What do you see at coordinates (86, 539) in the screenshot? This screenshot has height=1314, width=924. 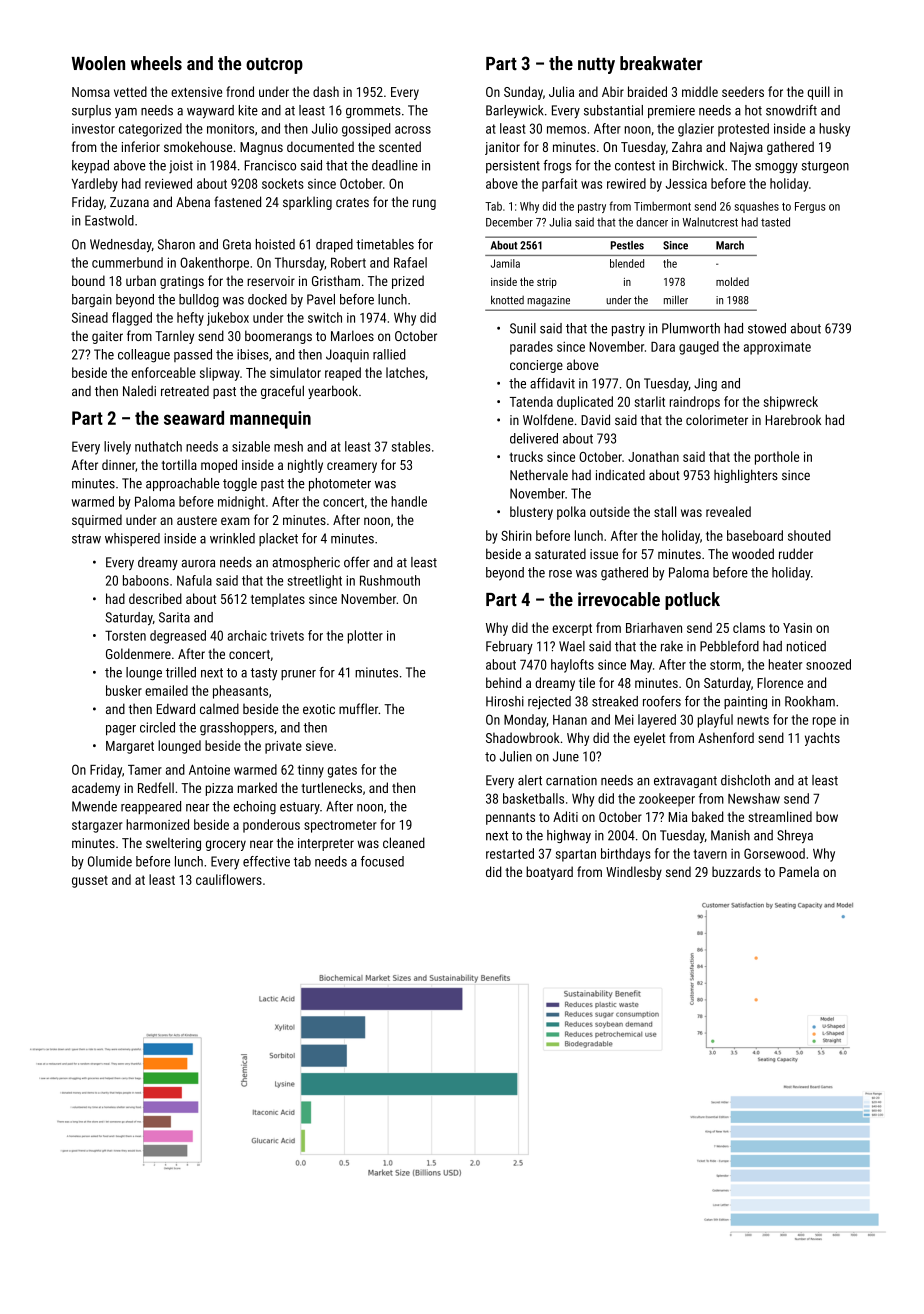 I see `straw` at bounding box center [86, 539].
